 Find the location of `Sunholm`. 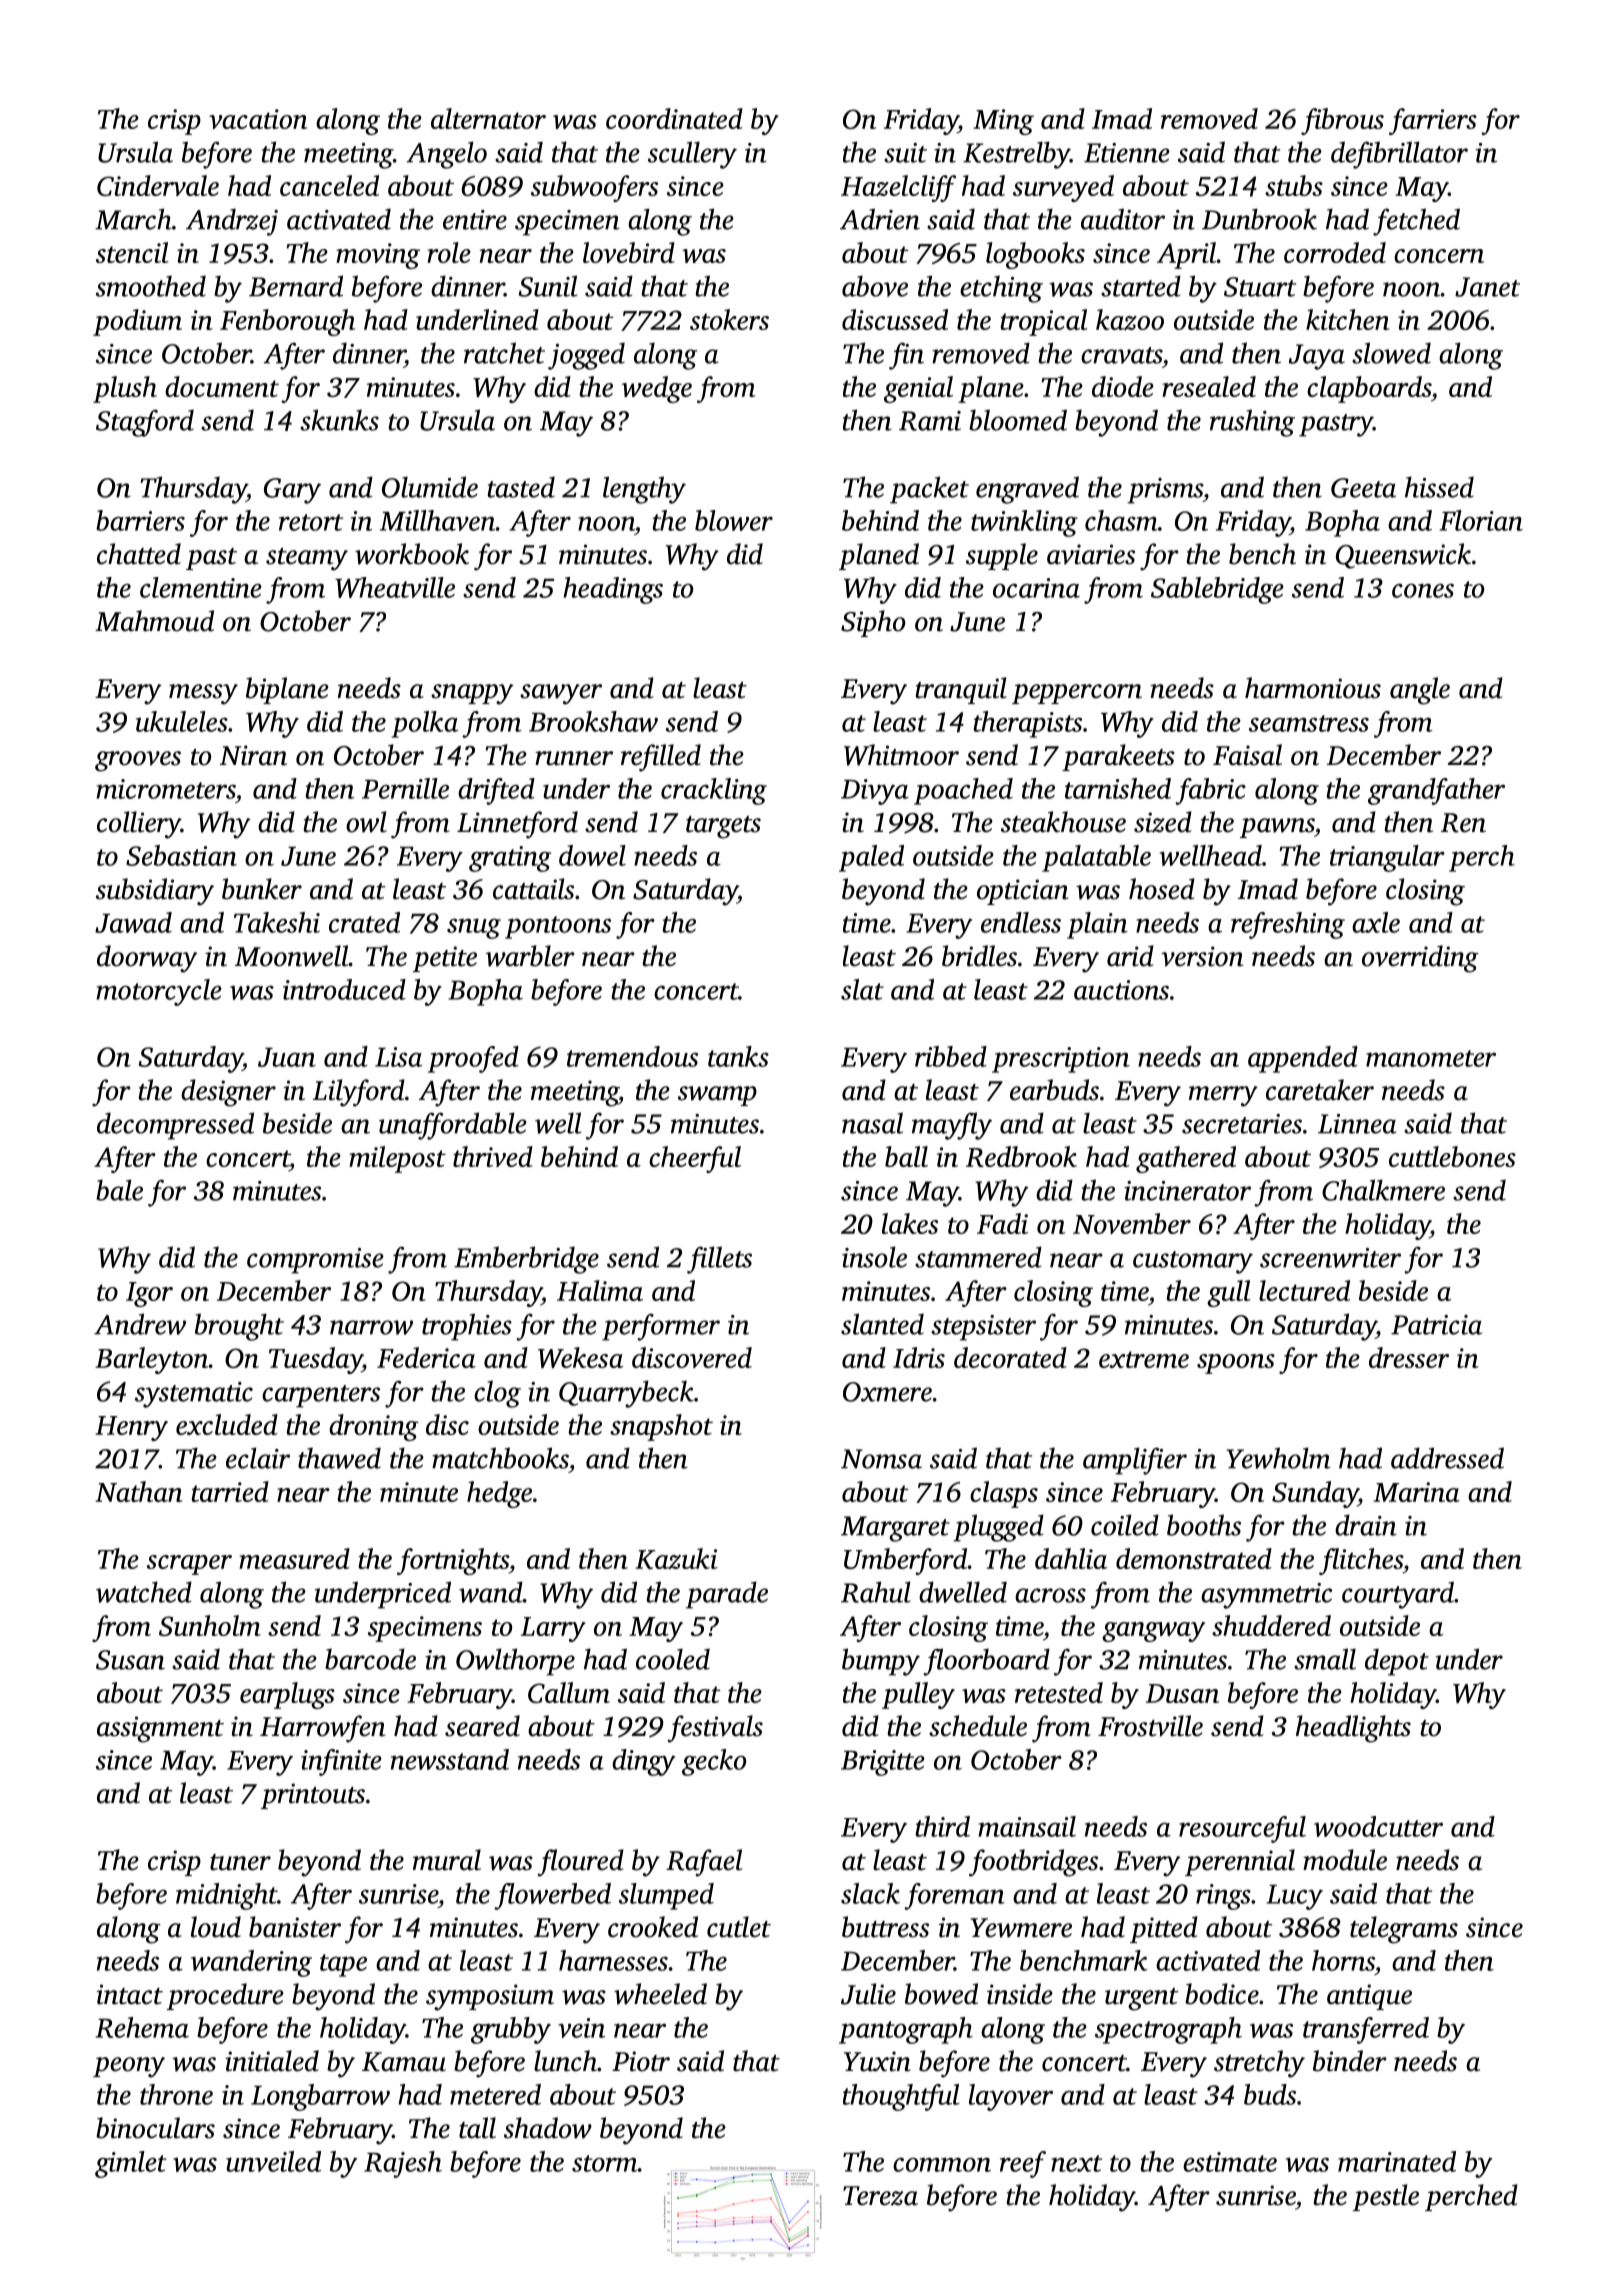

Sunholm is located at coordinates (210, 1625).
